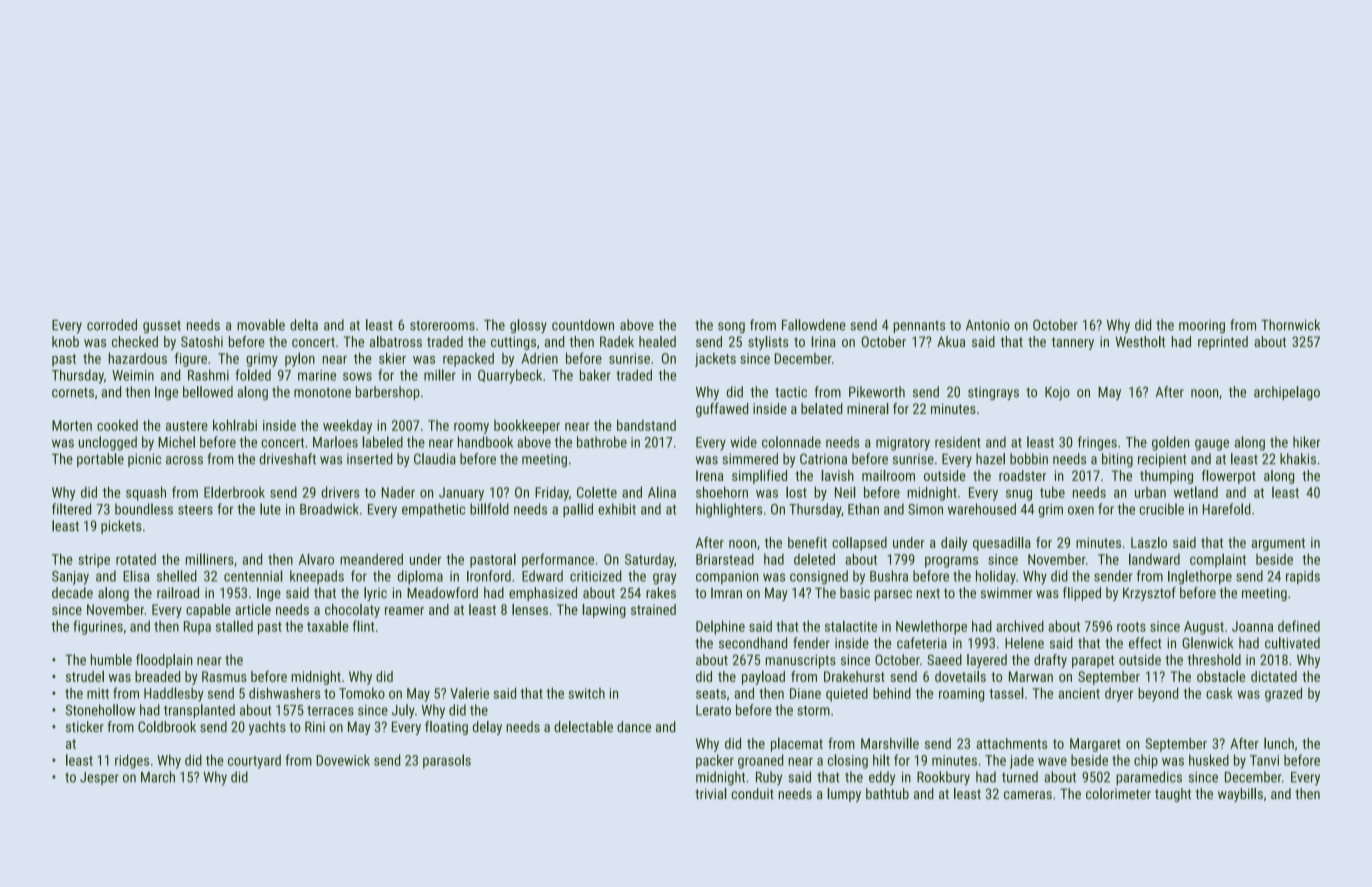 The width and height of the page is (1372, 887). Describe the element at coordinates (1212, 445) in the page. I see `gauge` at that location.
